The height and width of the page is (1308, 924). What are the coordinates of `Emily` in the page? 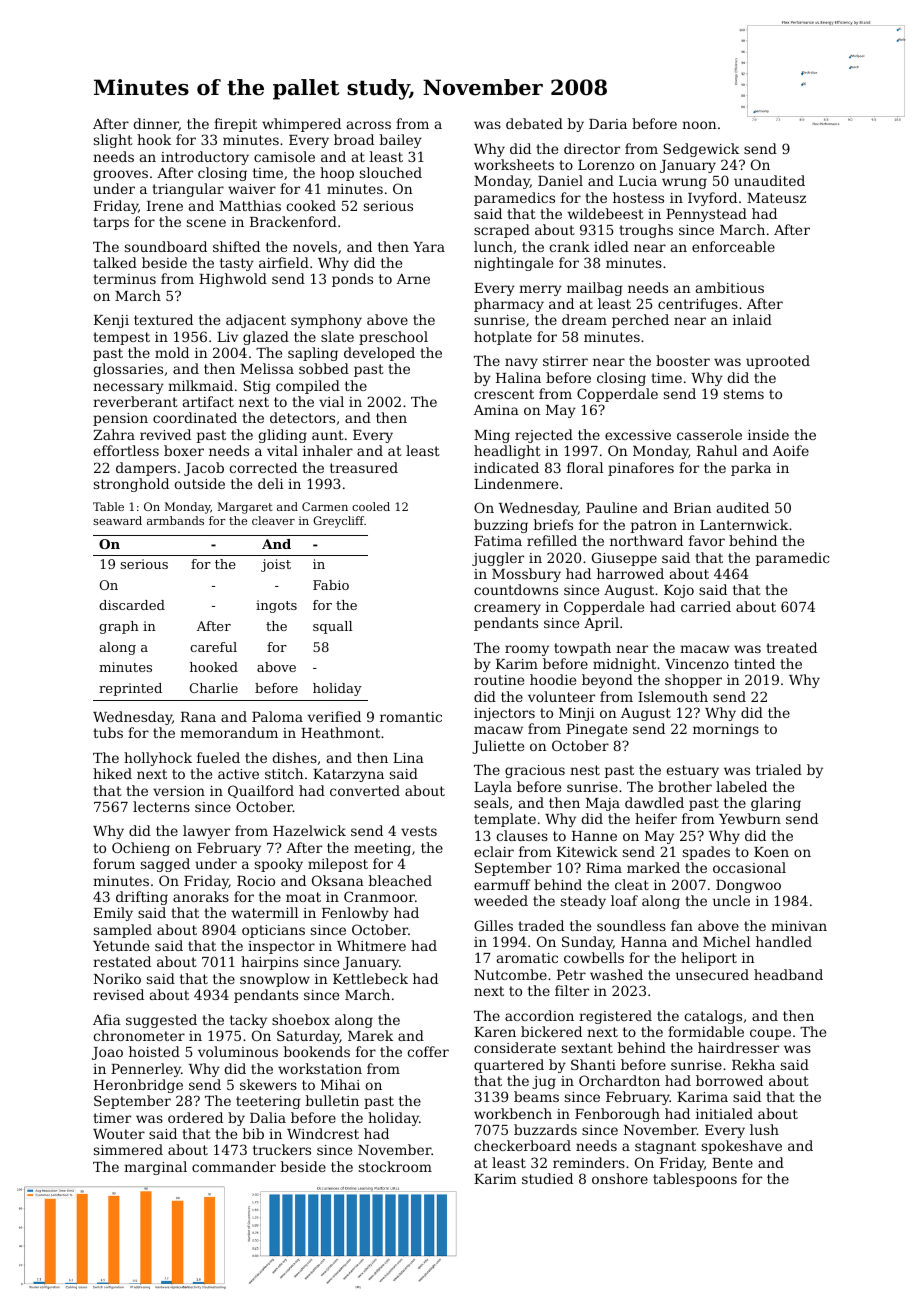 It's located at (113, 914).
